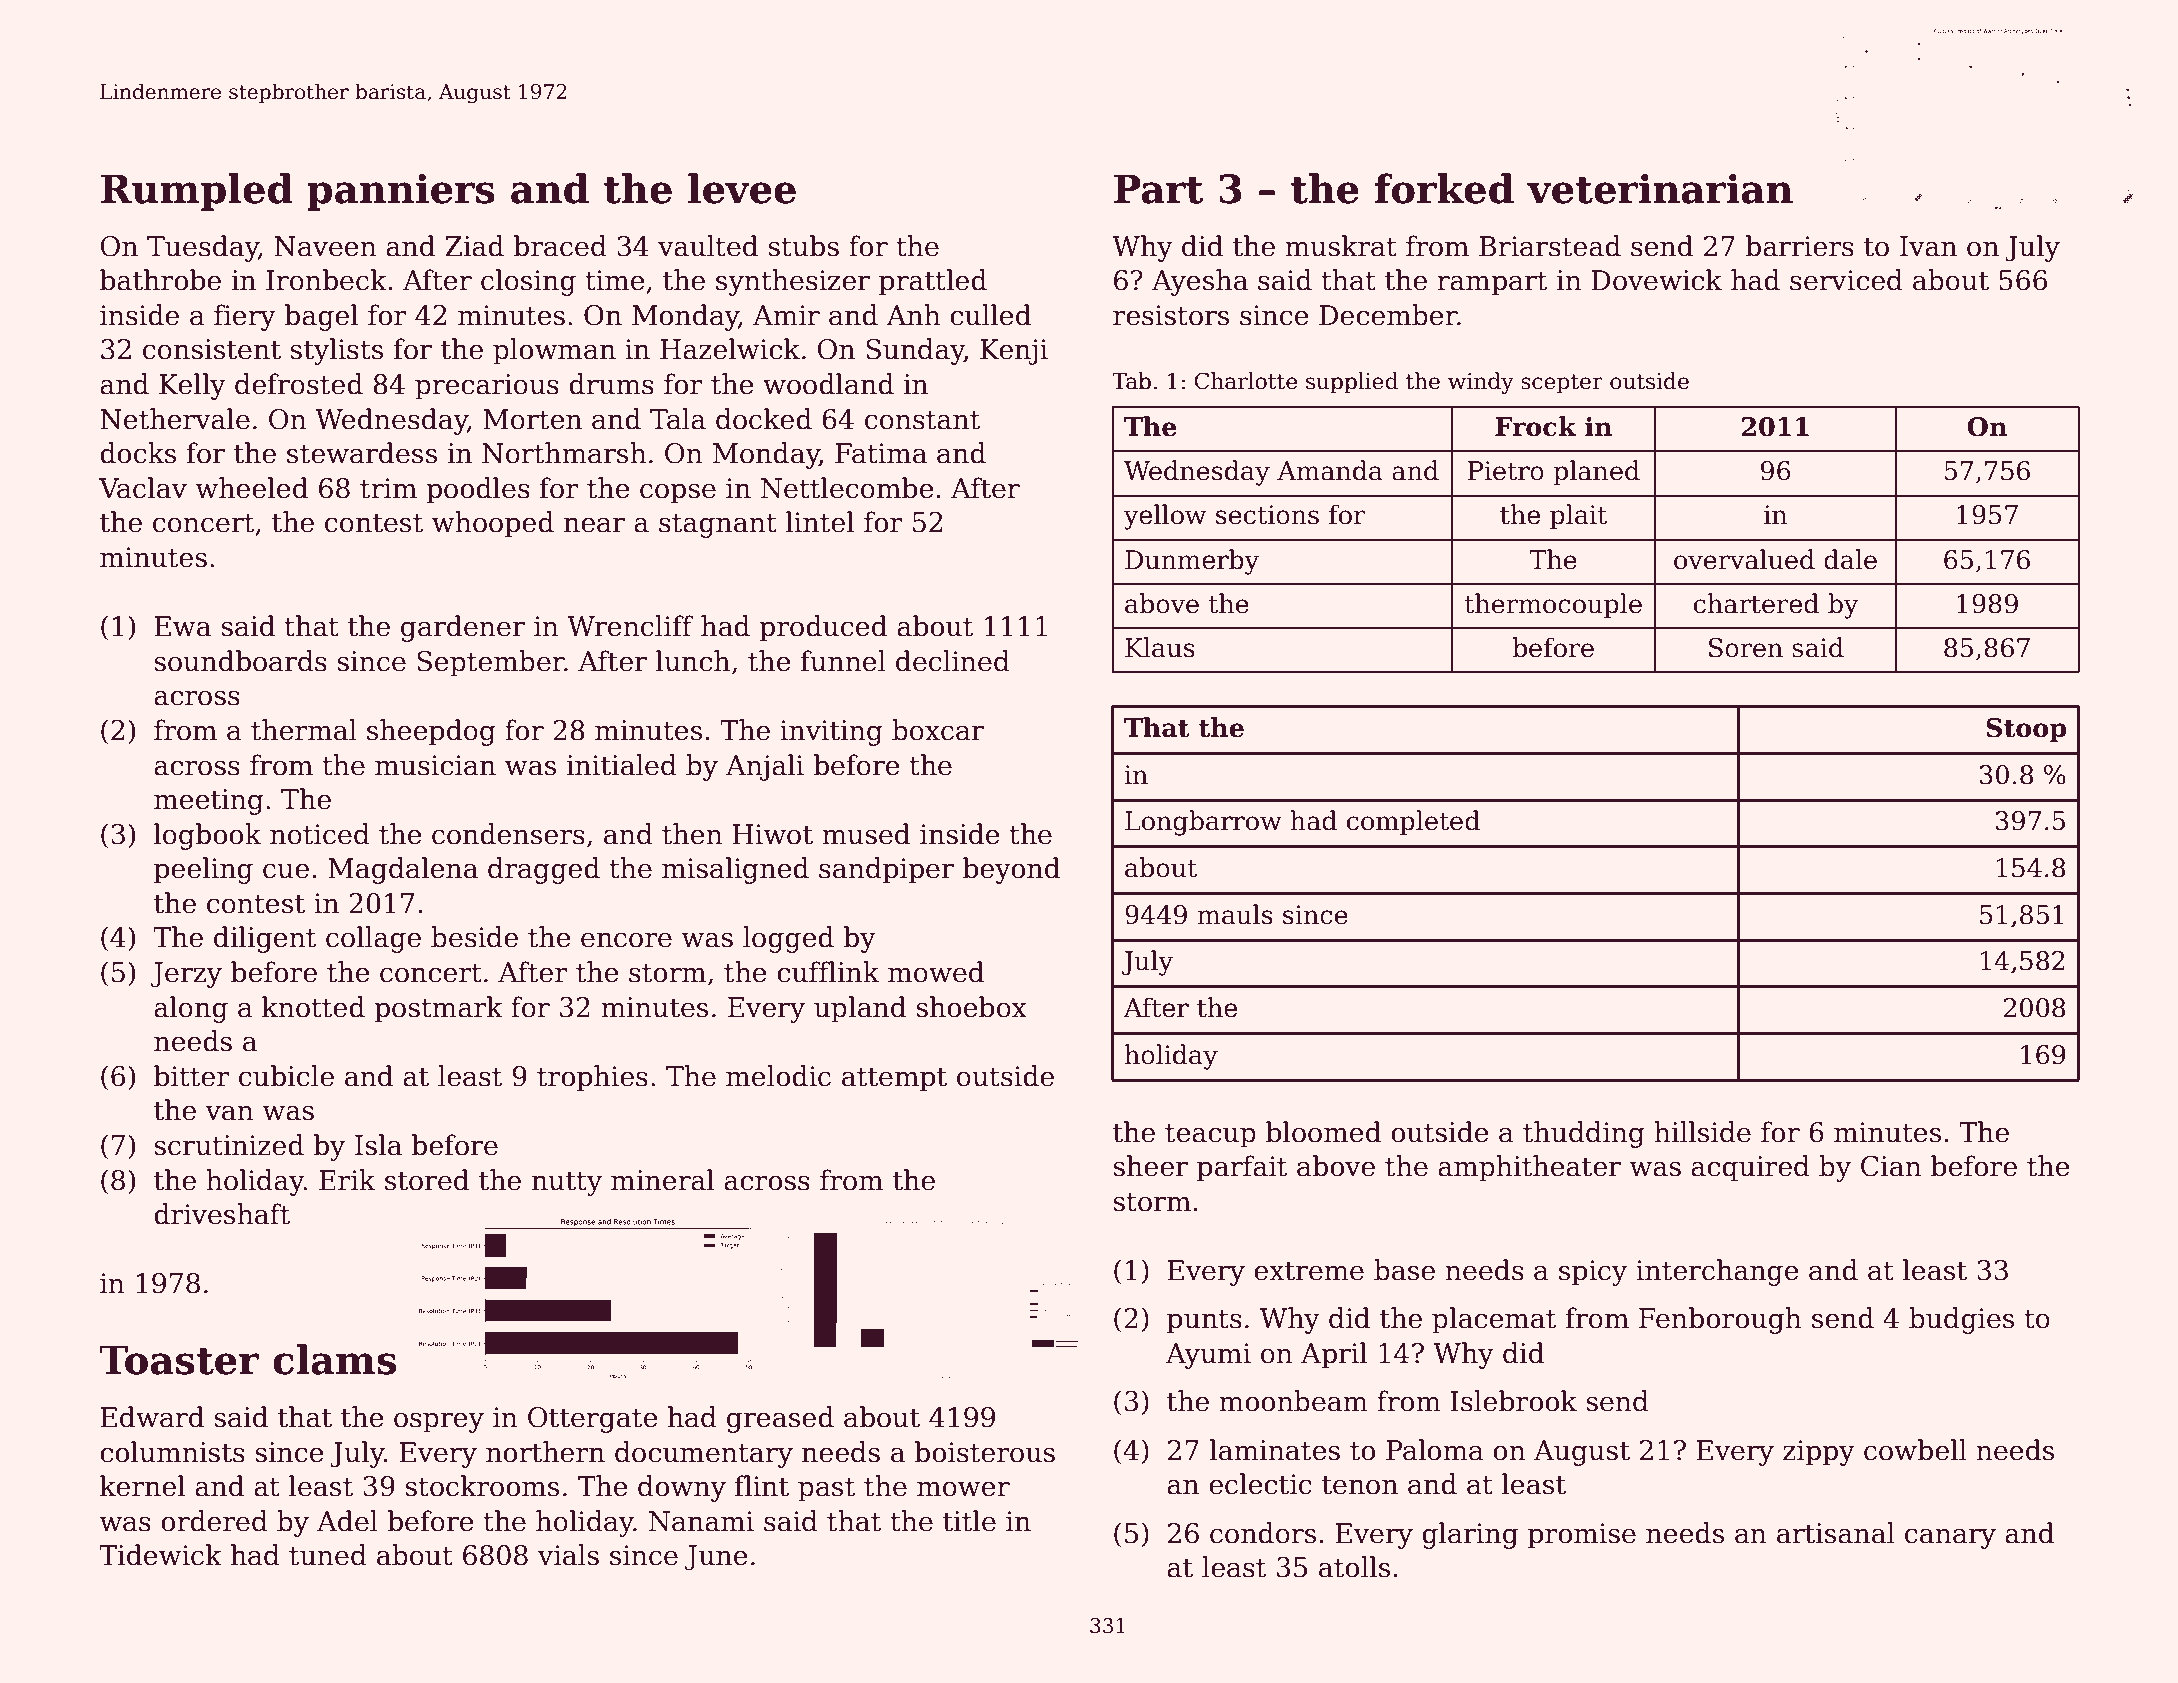 Image resolution: width=2178 pixels, height=1683 pixels. What do you see at coordinates (214, 1521) in the document?
I see `ordered` at bounding box center [214, 1521].
